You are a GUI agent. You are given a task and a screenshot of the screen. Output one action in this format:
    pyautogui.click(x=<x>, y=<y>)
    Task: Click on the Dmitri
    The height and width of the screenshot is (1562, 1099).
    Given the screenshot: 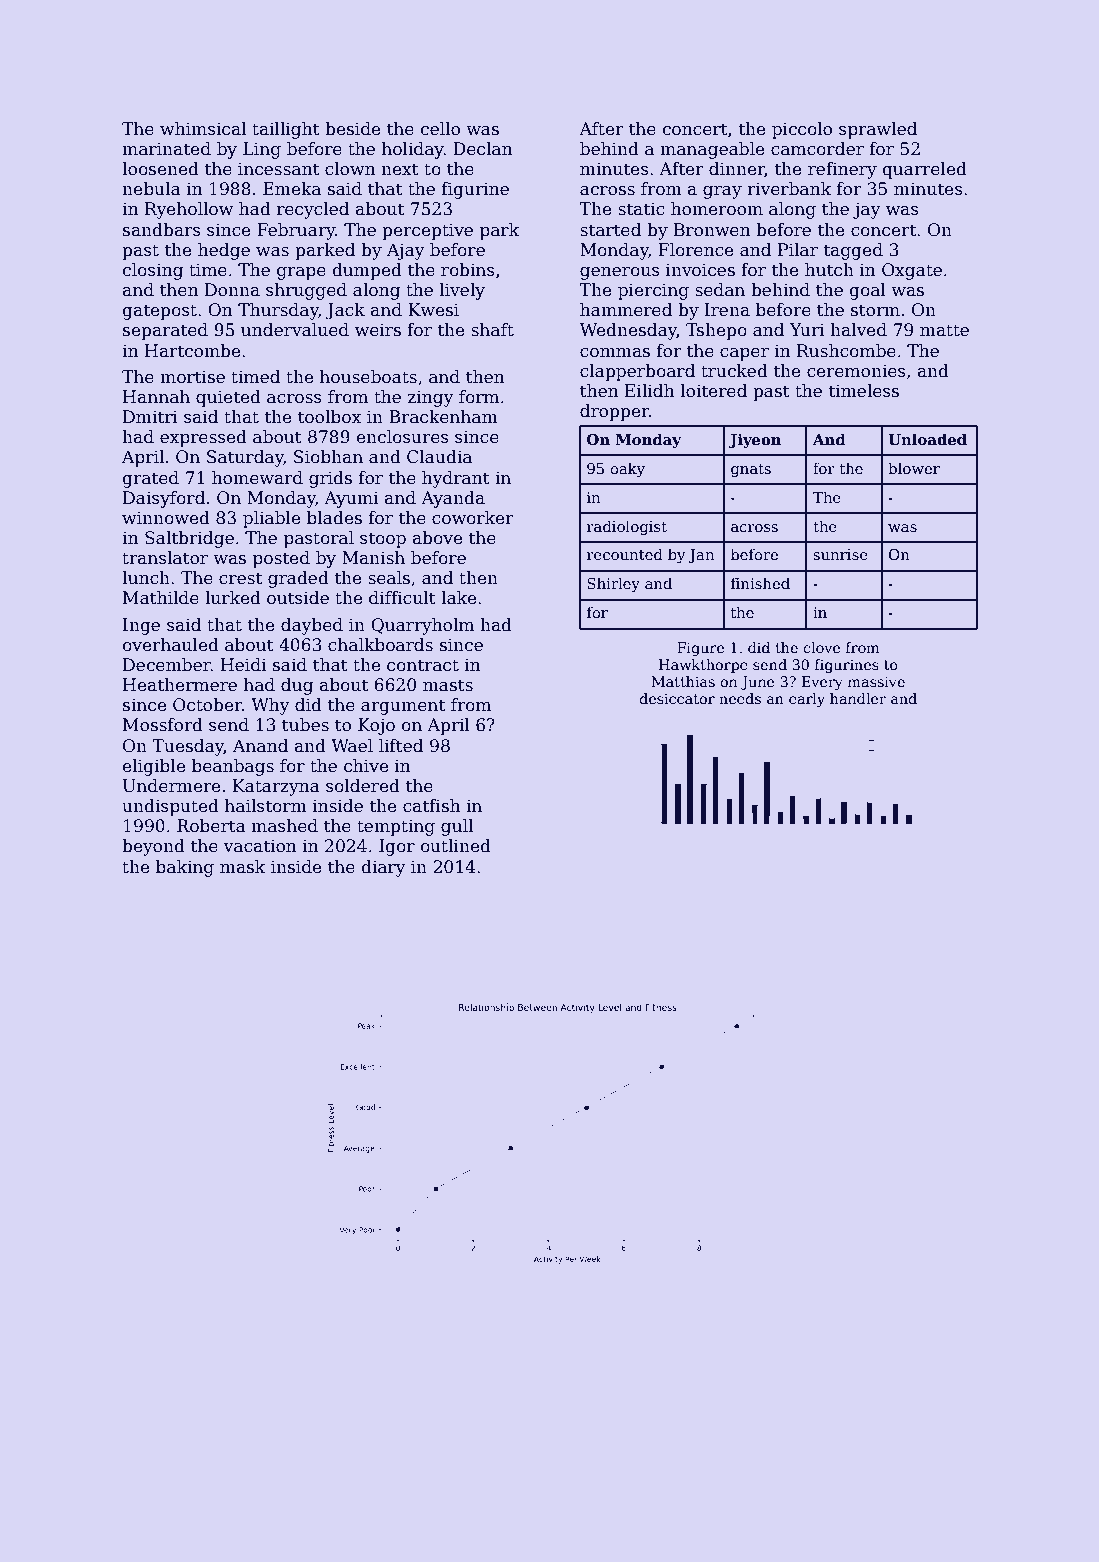 What is the action you would take?
    pyautogui.click(x=150, y=417)
